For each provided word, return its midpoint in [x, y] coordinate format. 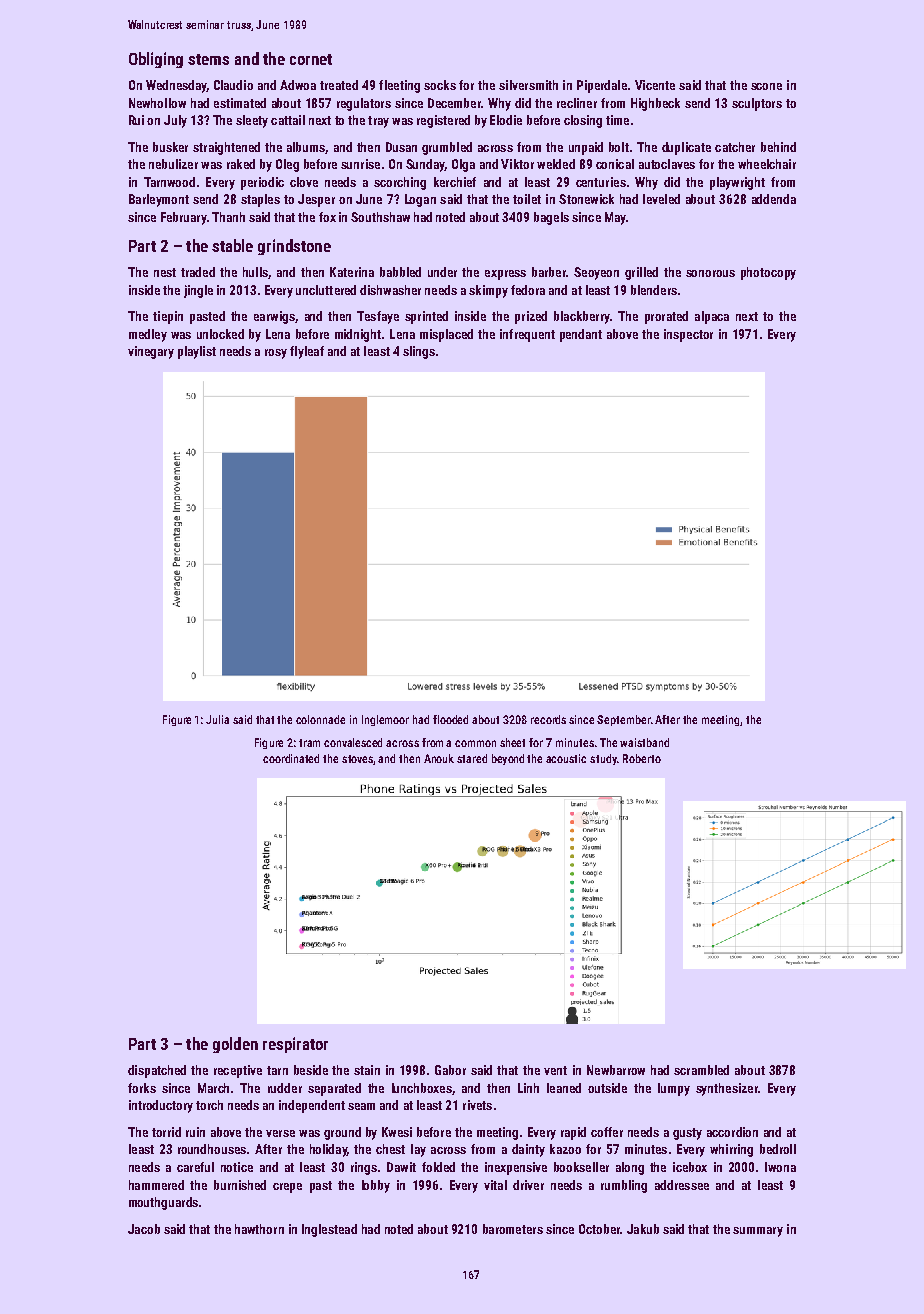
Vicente [655, 85]
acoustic [566, 758]
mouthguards [163, 1203]
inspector [688, 335]
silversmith [528, 85]
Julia [217, 719]
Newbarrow [616, 1070]
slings [419, 352]
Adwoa [298, 85]
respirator [295, 1045]
